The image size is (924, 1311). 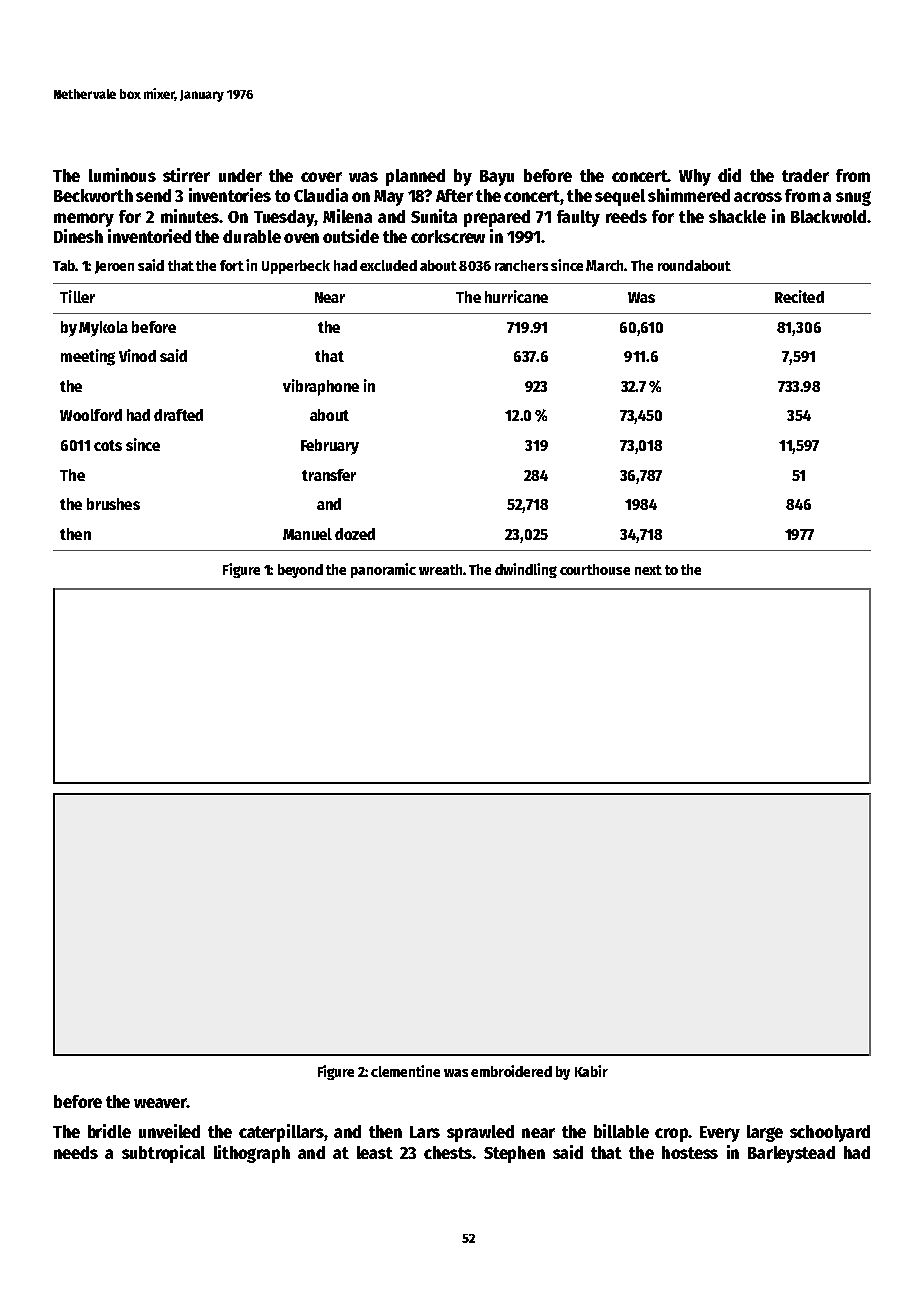 What do you see at coordinates (648, 570) in the screenshot?
I see `next` at bounding box center [648, 570].
